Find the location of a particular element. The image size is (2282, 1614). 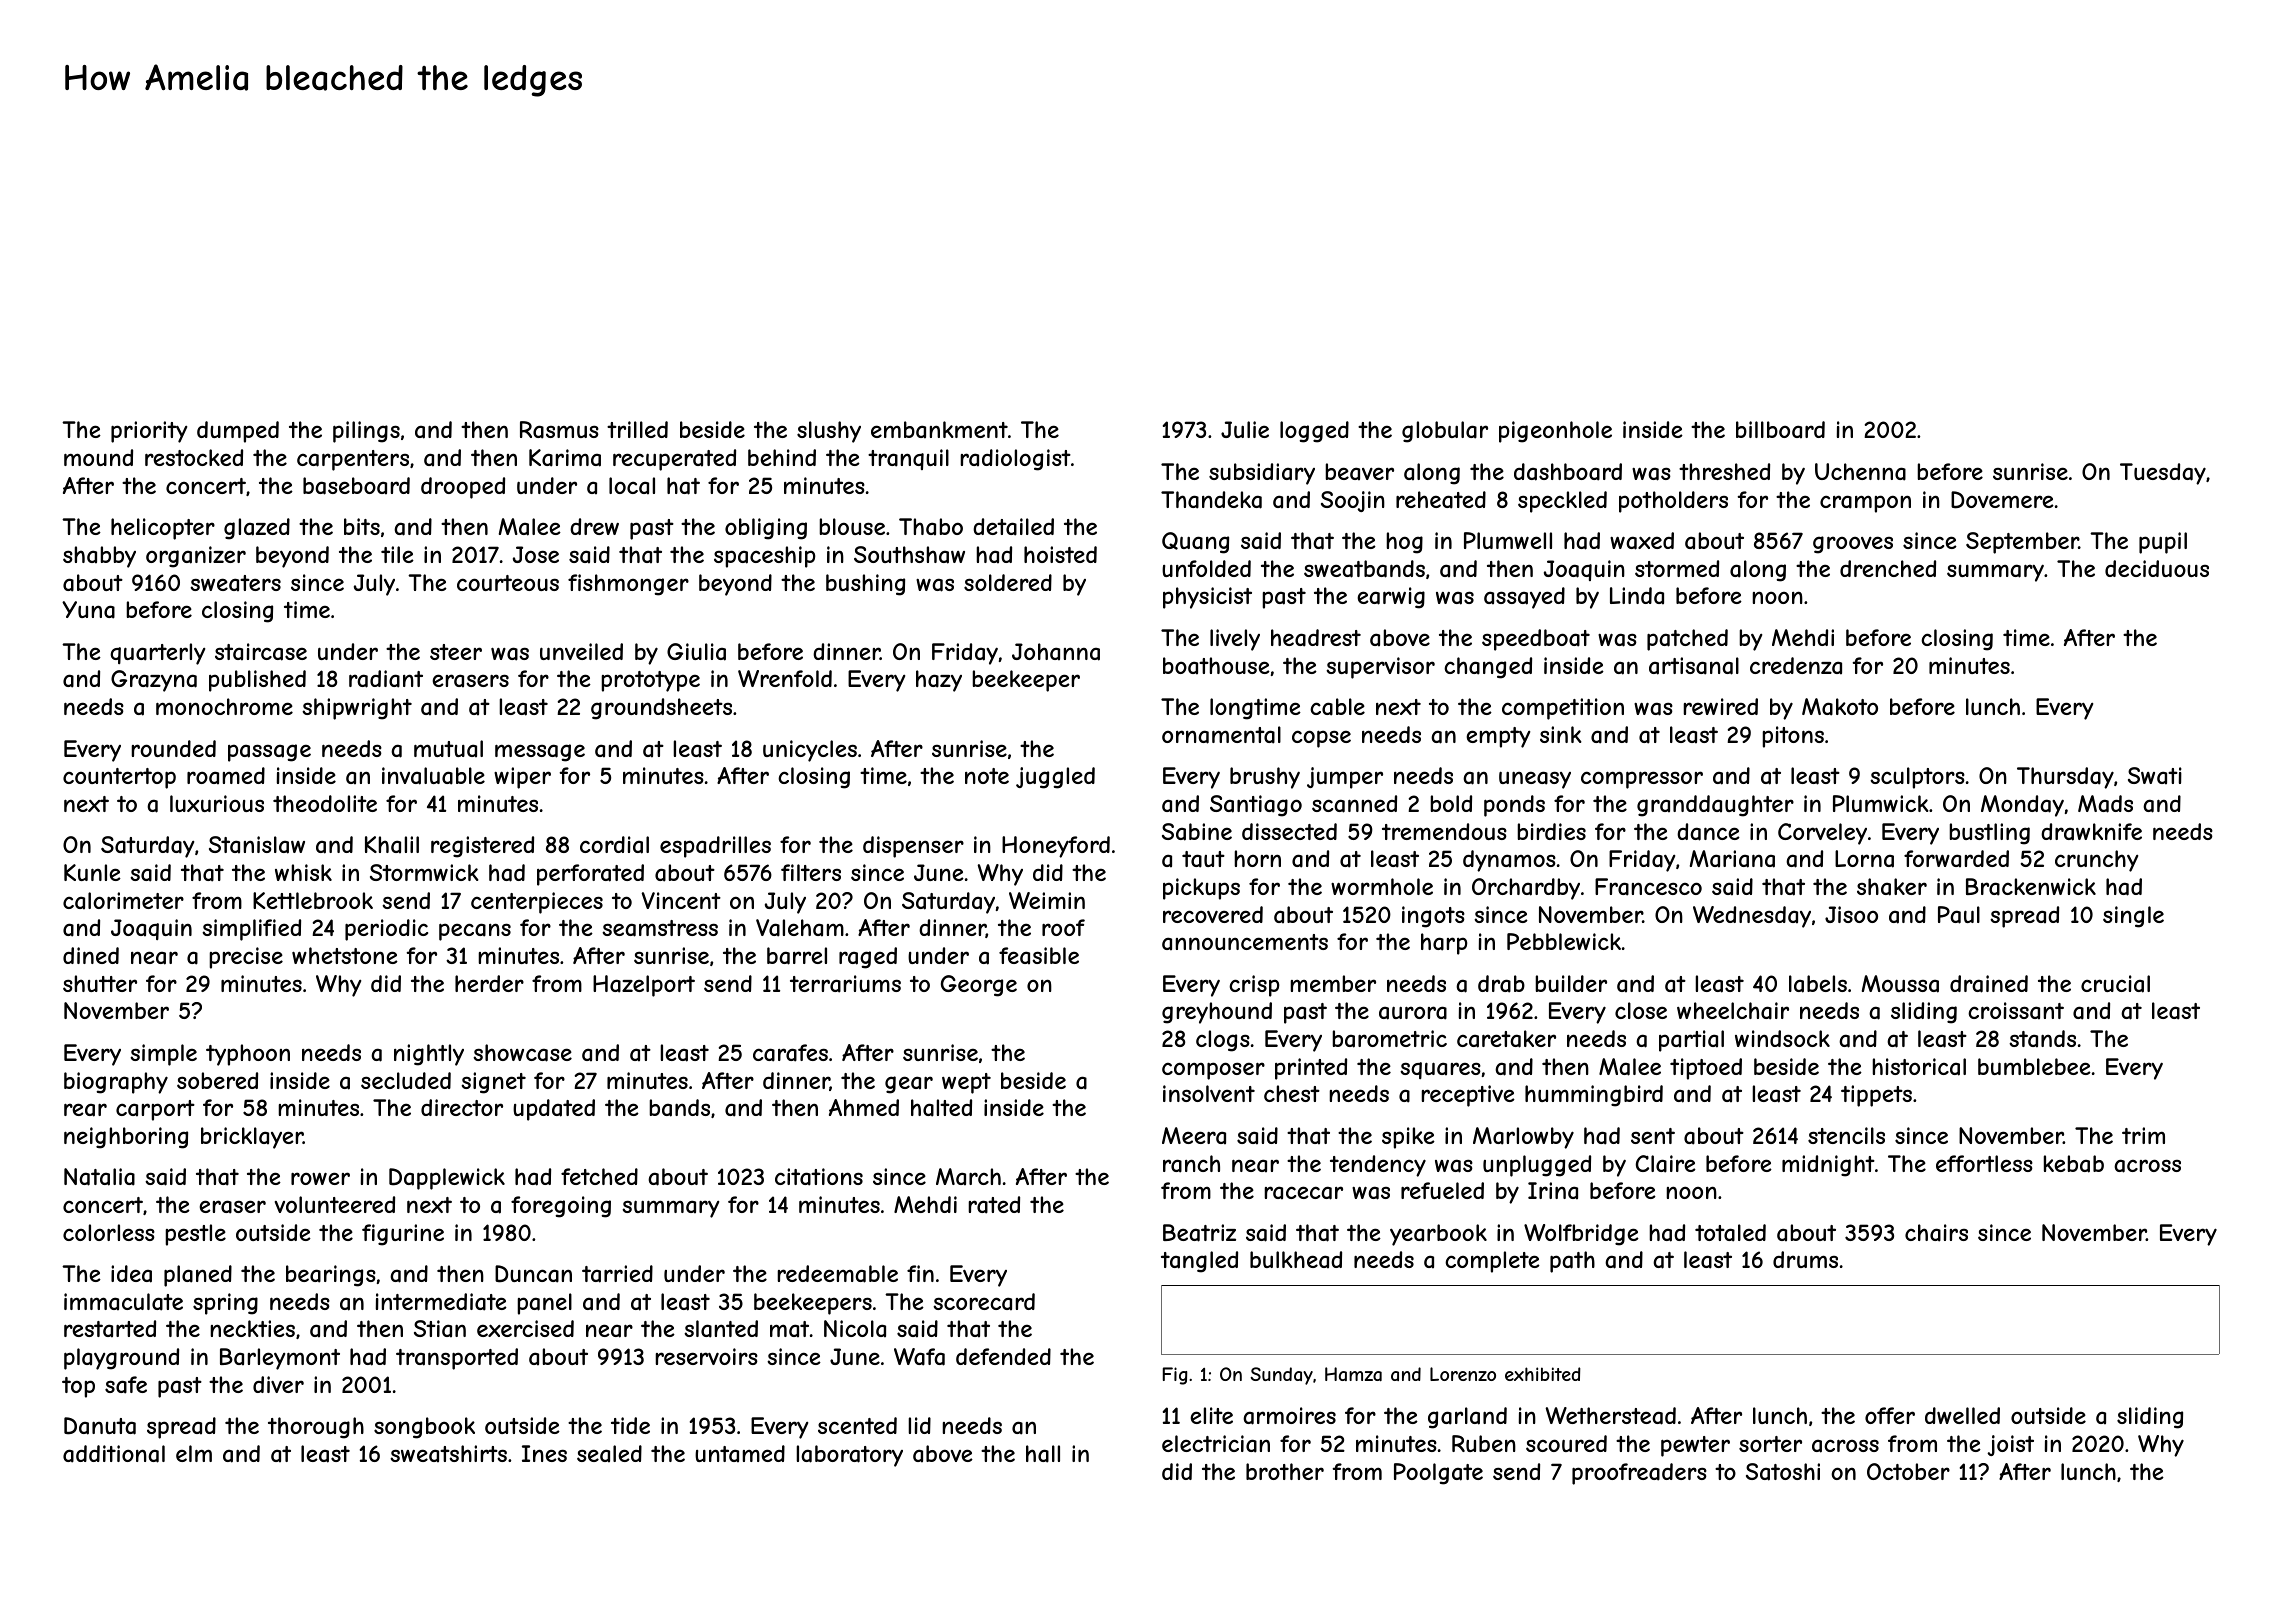

scoured is located at coordinates (1566, 1443).
